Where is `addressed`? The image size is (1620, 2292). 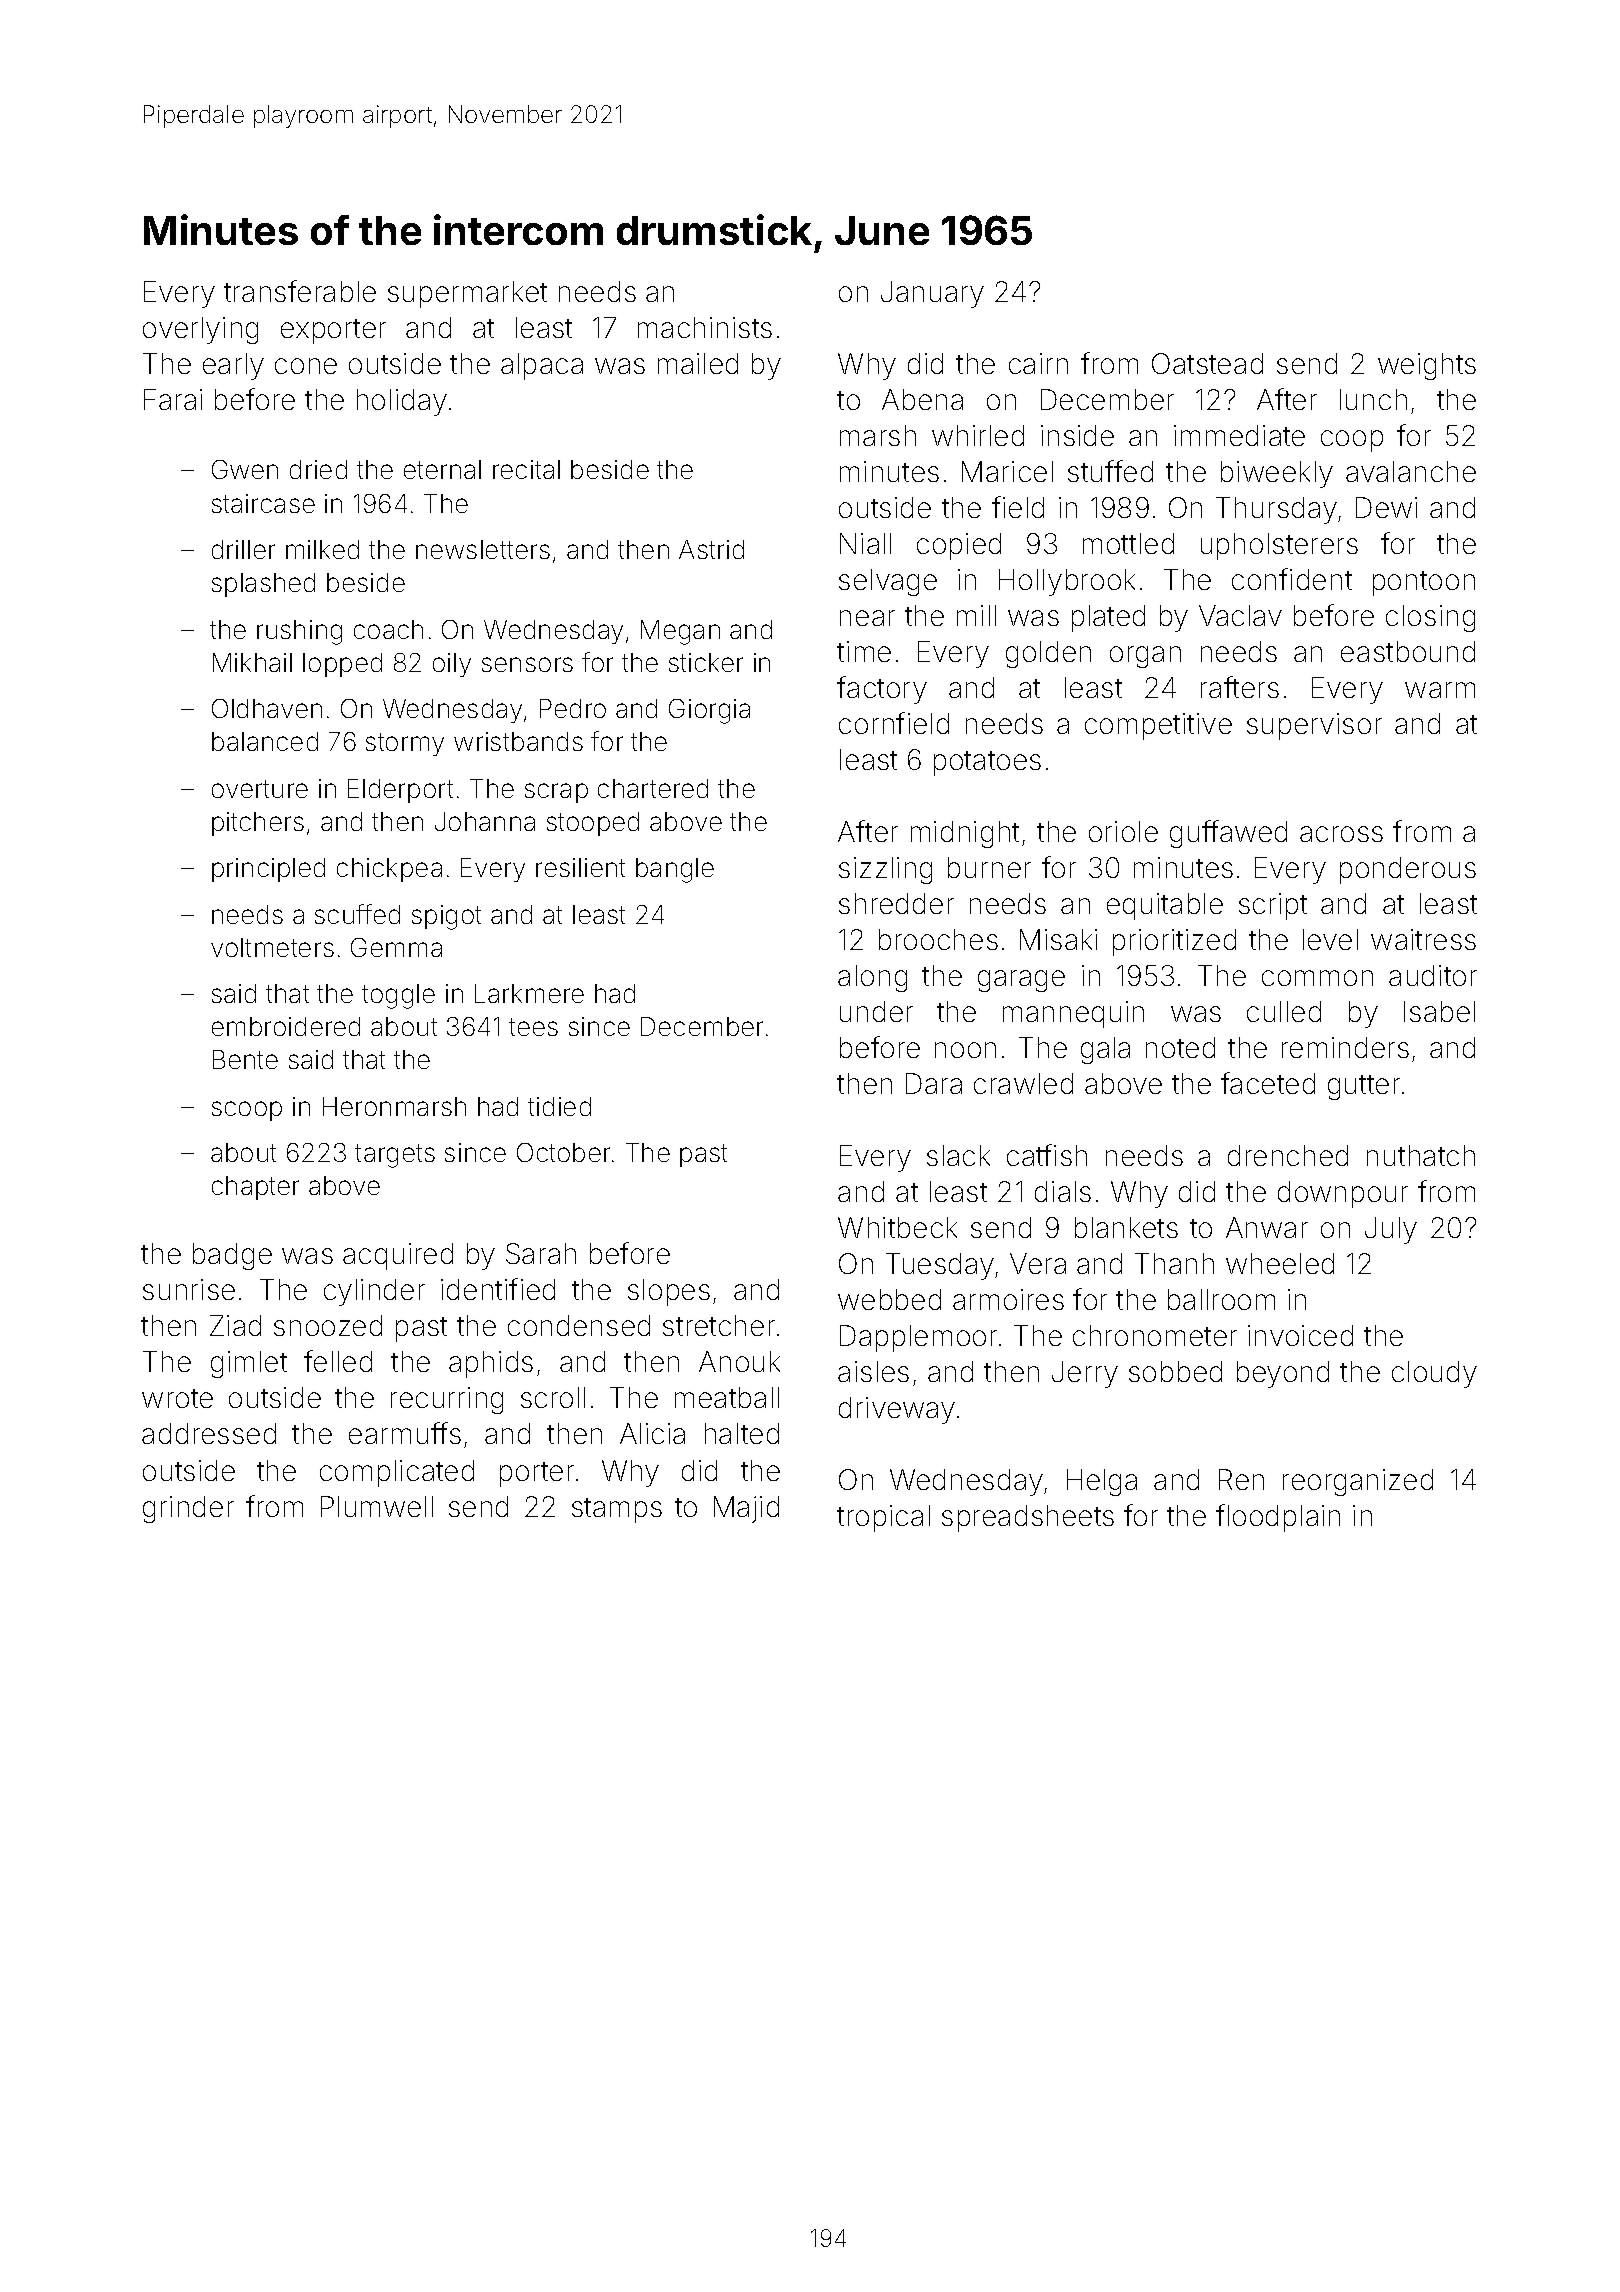 addressed is located at coordinates (209, 1433).
